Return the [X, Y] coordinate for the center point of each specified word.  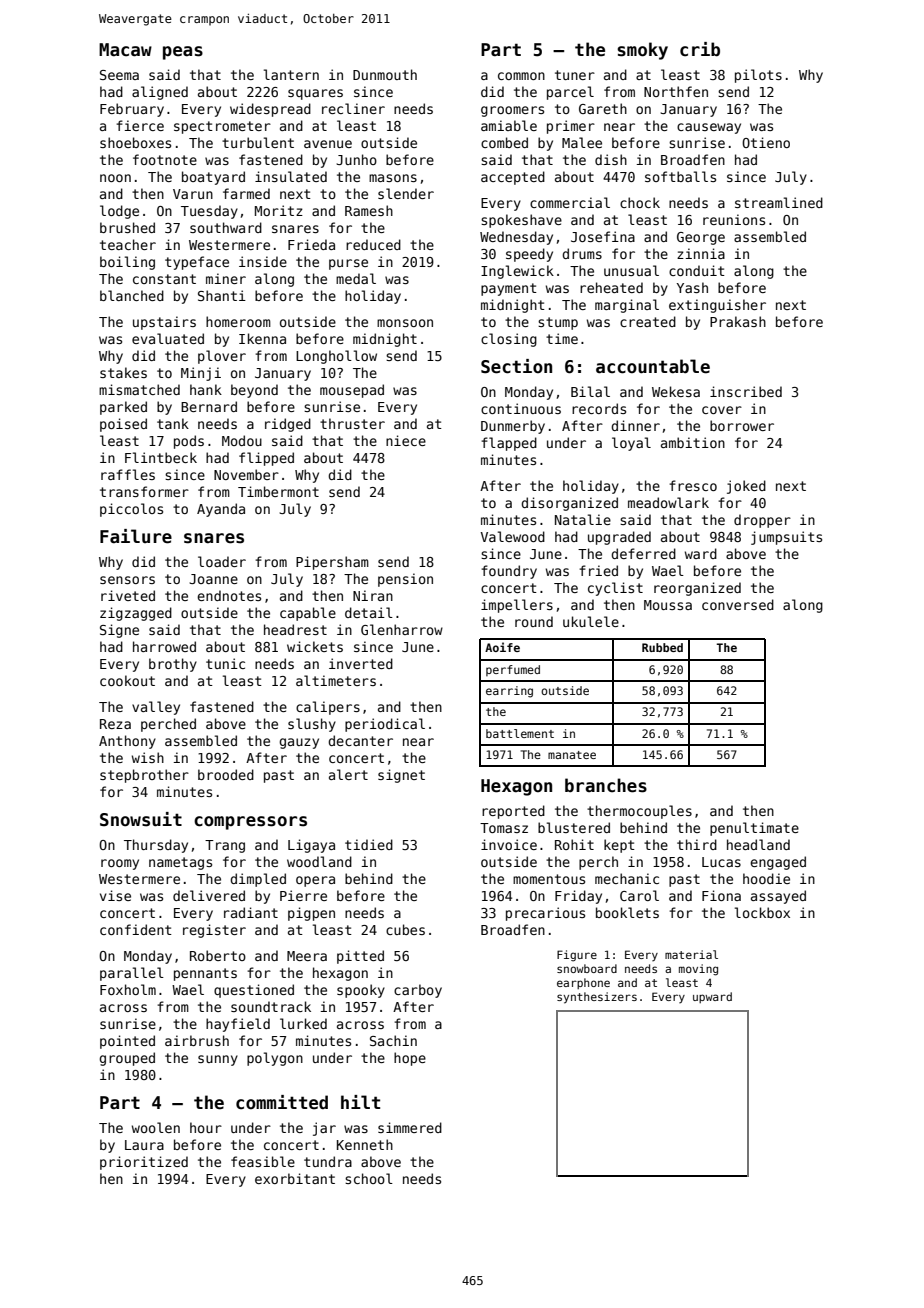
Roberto [218, 955]
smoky [642, 51]
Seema [119, 75]
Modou [242, 440]
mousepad [352, 391]
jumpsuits [786, 538]
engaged [778, 863]
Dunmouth [385, 74]
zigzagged [136, 614]
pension [405, 580]
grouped [127, 1059]
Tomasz [504, 828]
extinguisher [717, 306]
